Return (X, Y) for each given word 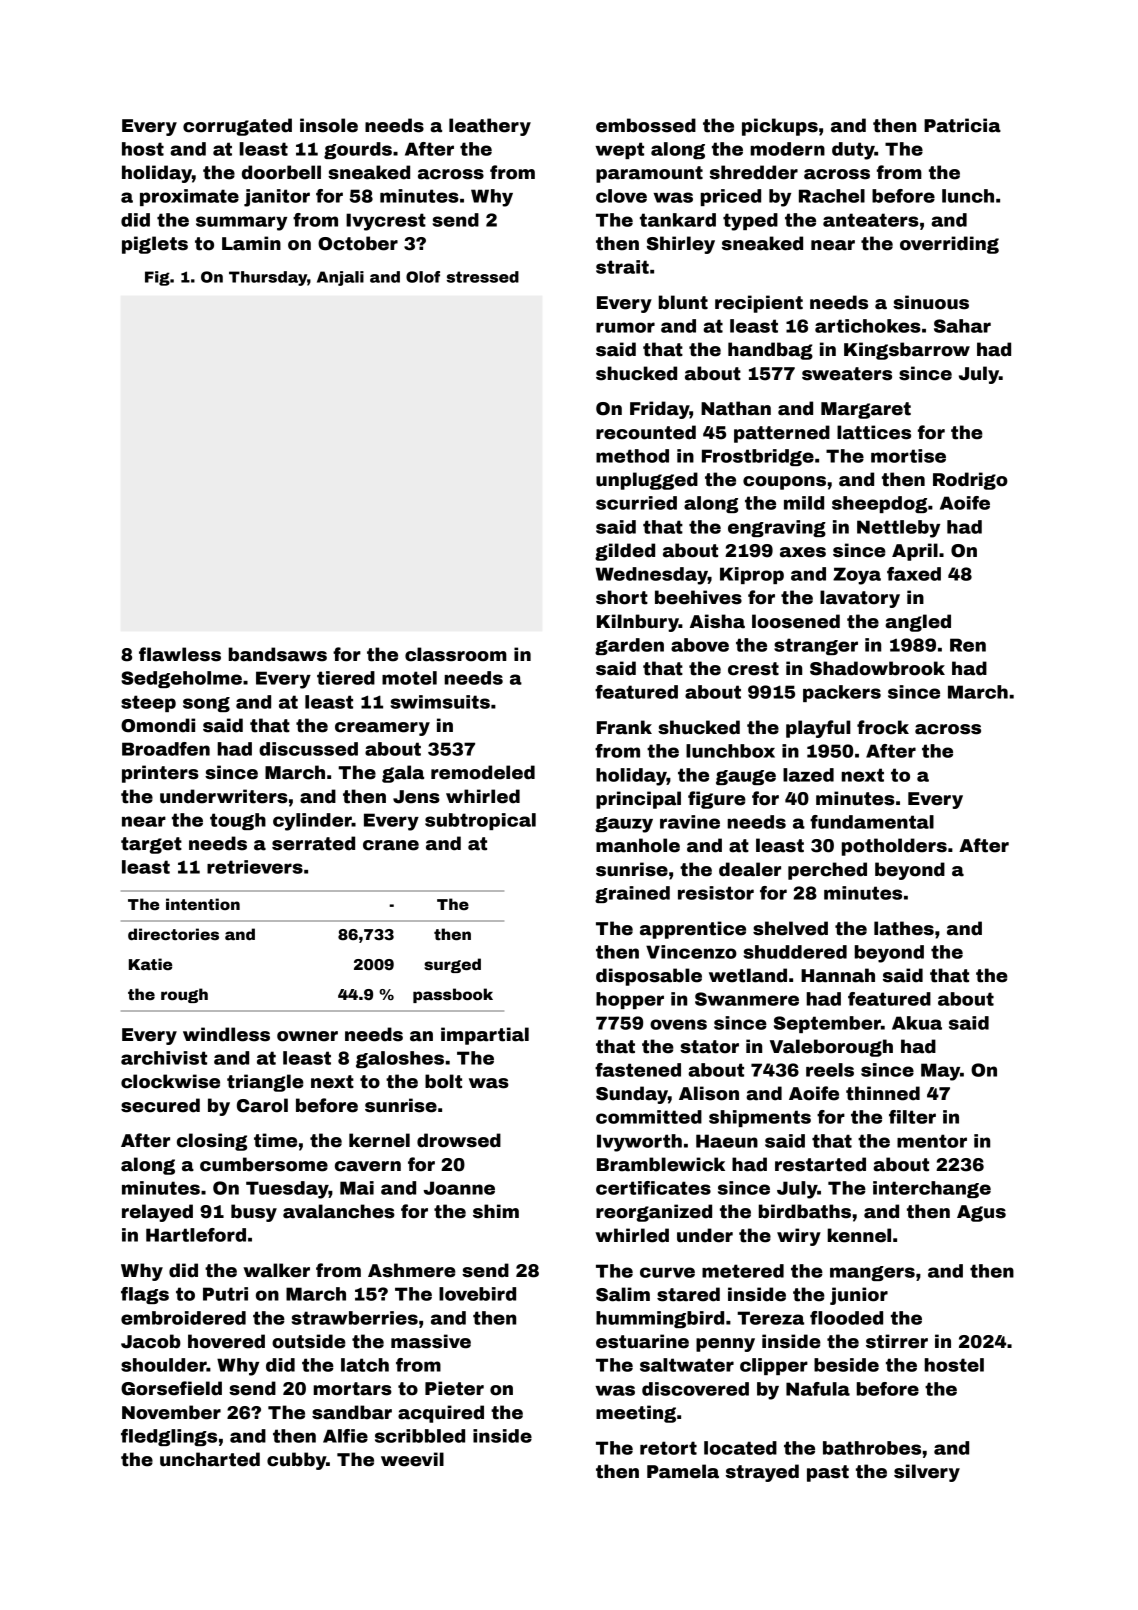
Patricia (962, 125)
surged (452, 965)
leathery (490, 127)
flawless (180, 654)
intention (203, 904)
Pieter (454, 1388)
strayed (762, 1473)
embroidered (183, 1318)
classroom (456, 654)
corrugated (237, 127)
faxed (914, 574)
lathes (904, 928)
